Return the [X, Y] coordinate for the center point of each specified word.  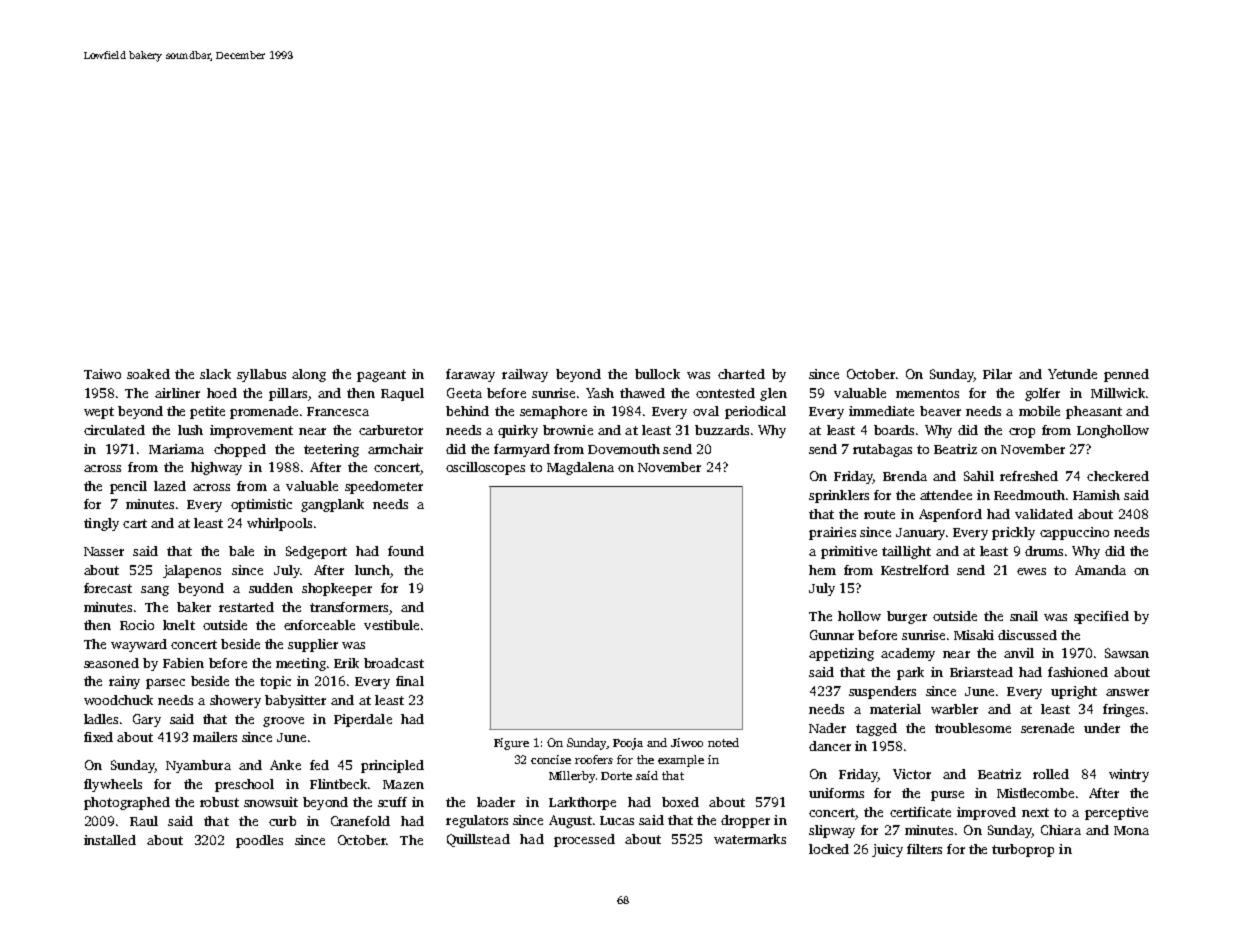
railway [525, 375]
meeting [301, 664]
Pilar [997, 374]
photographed [127, 803]
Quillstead [478, 840]
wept [99, 413]
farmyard [522, 450]
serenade [1047, 728]
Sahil [979, 476]
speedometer [384, 487]
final [410, 681]
